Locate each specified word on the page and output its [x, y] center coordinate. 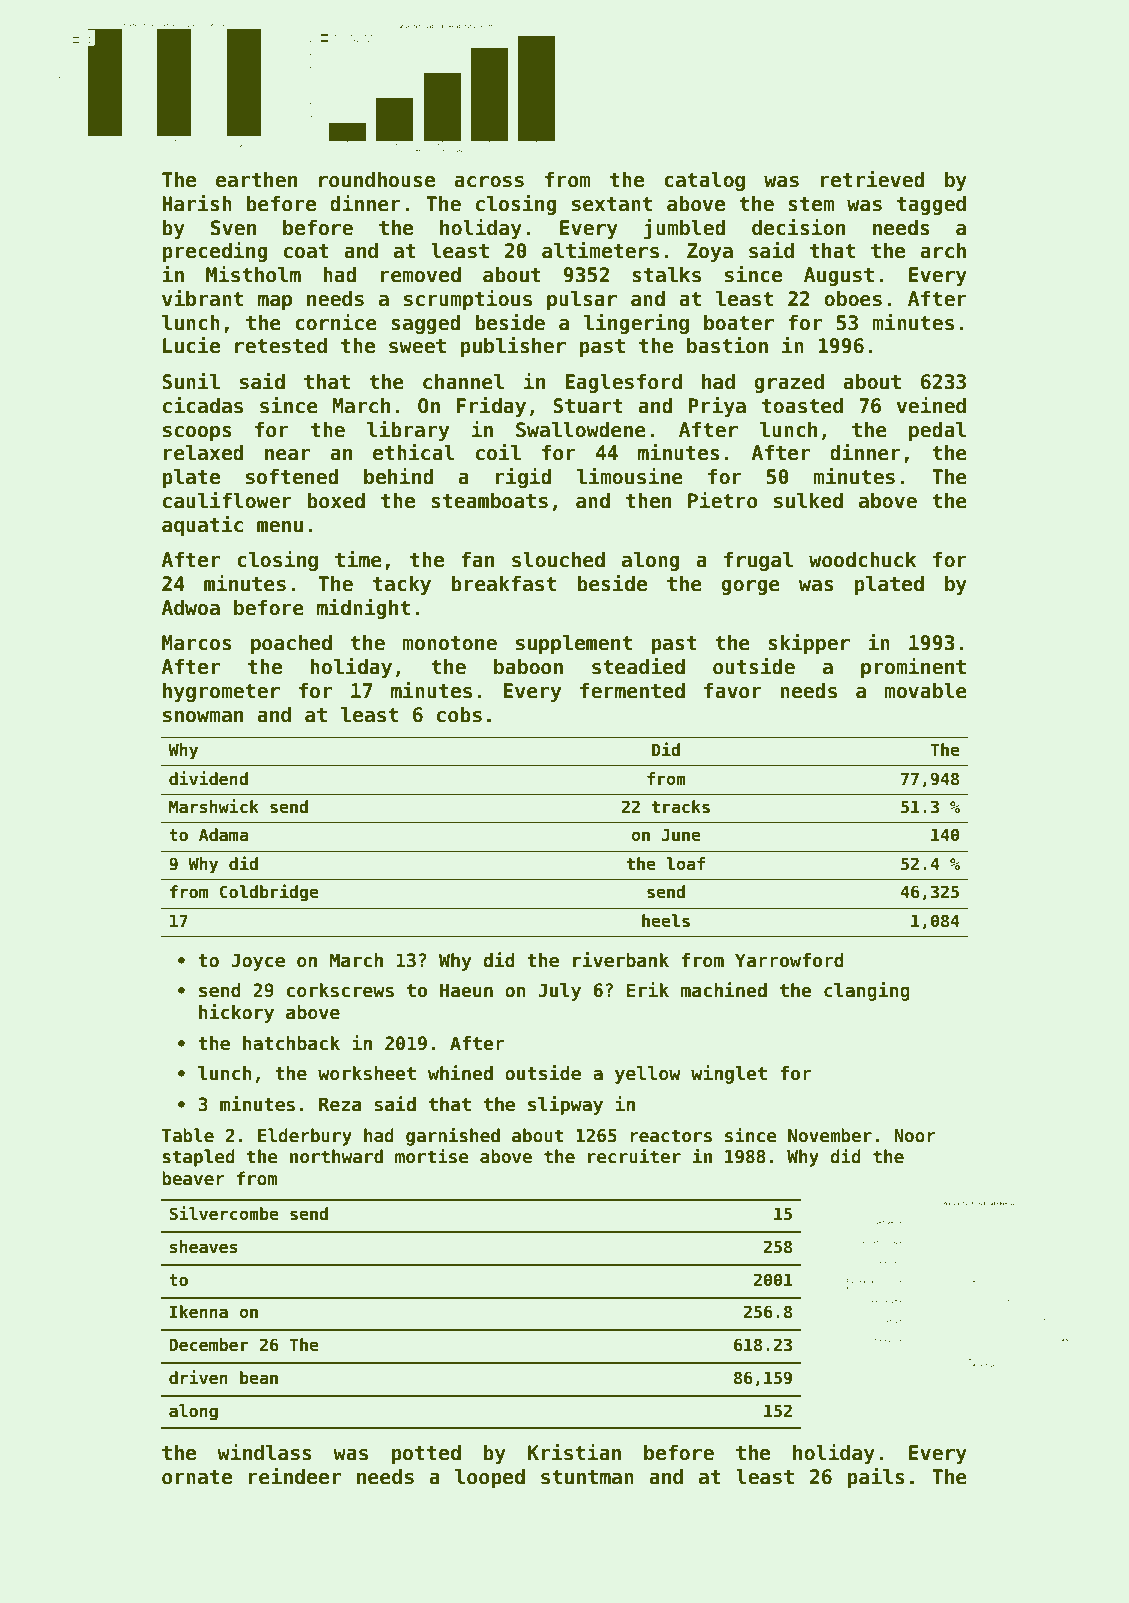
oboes [853, 299]
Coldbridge [269, 893]
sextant [612, 204]
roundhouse [377, 180]
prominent [913, 668]
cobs [459, 715]
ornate [197, 1477]
